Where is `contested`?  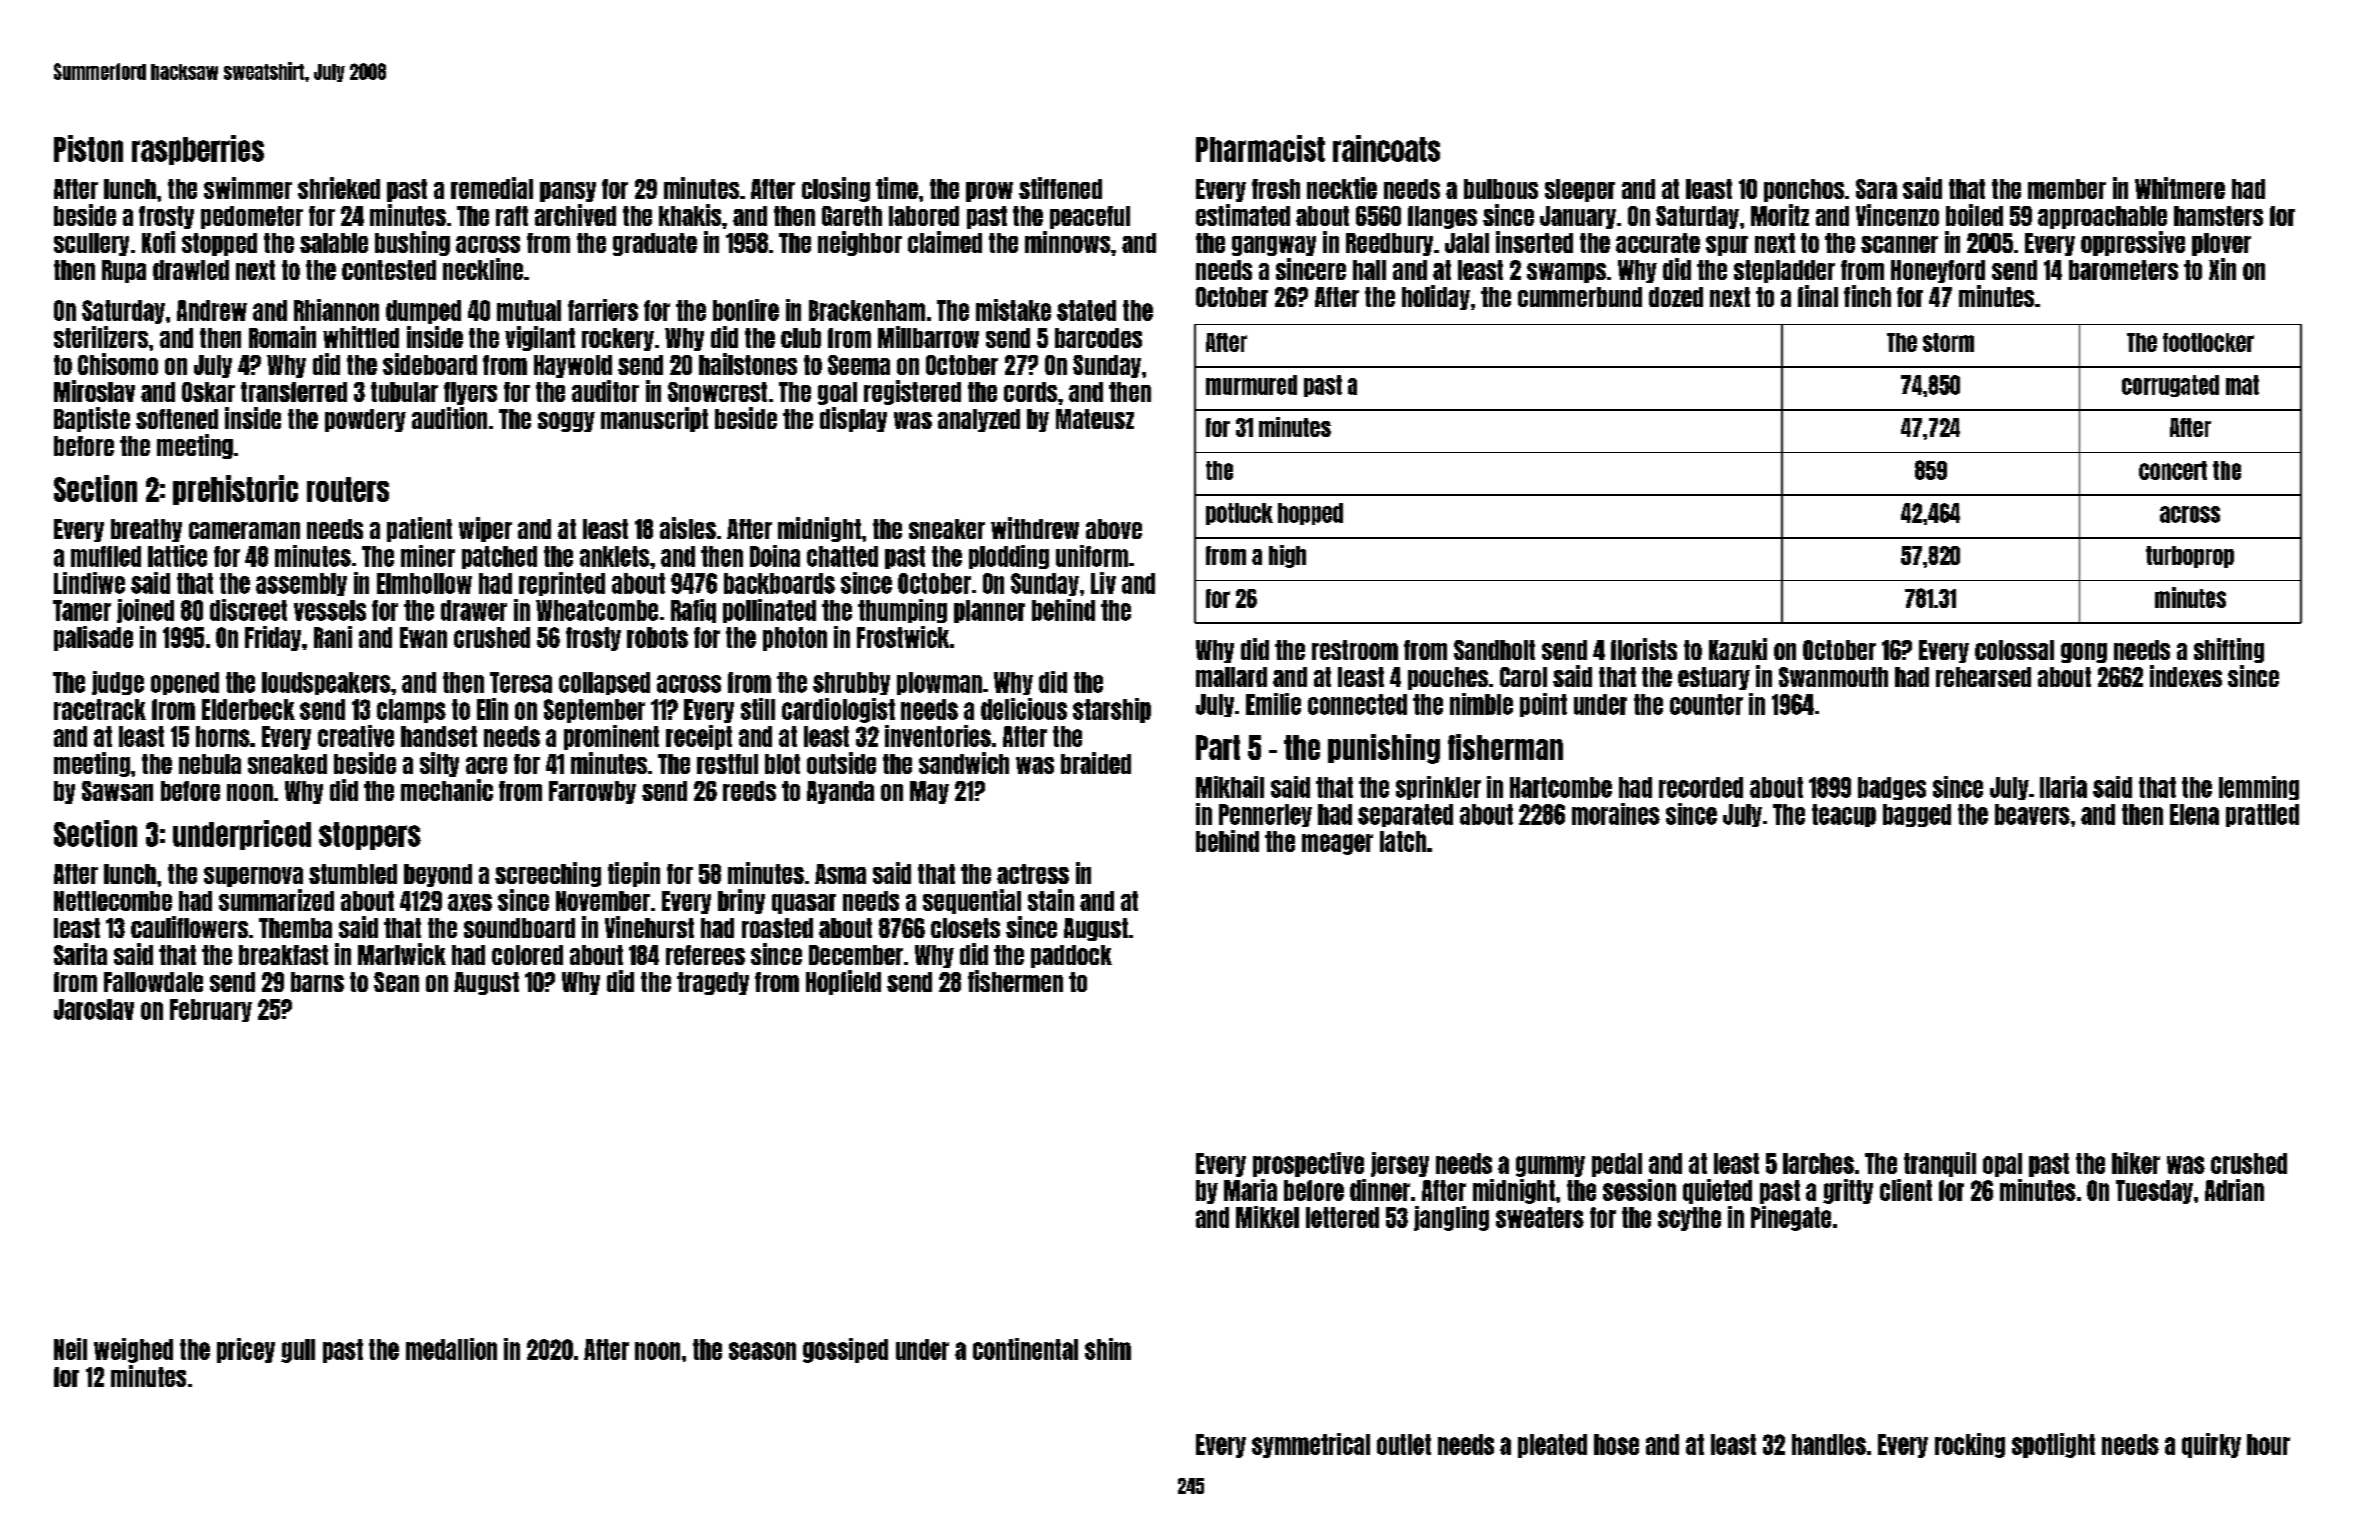
contested is located at coordinates (389, 270).
